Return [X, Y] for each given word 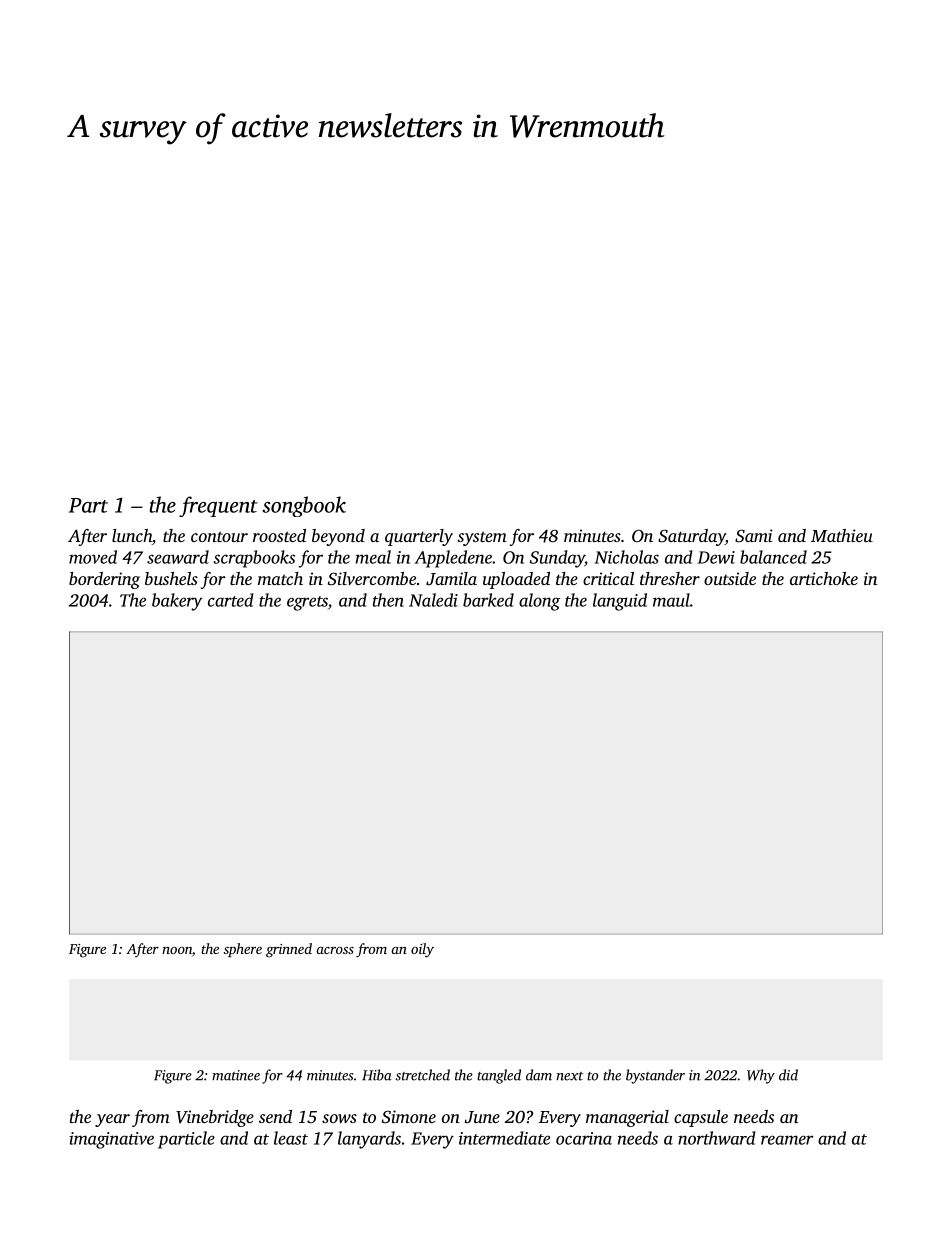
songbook [304, 506]
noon [177, 950]
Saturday [691, 537]
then [388, 600]
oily [422, 950]
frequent [218, 506]
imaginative [111, 1140]
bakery [177, 602]
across [335, 950]
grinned [289, 950]
